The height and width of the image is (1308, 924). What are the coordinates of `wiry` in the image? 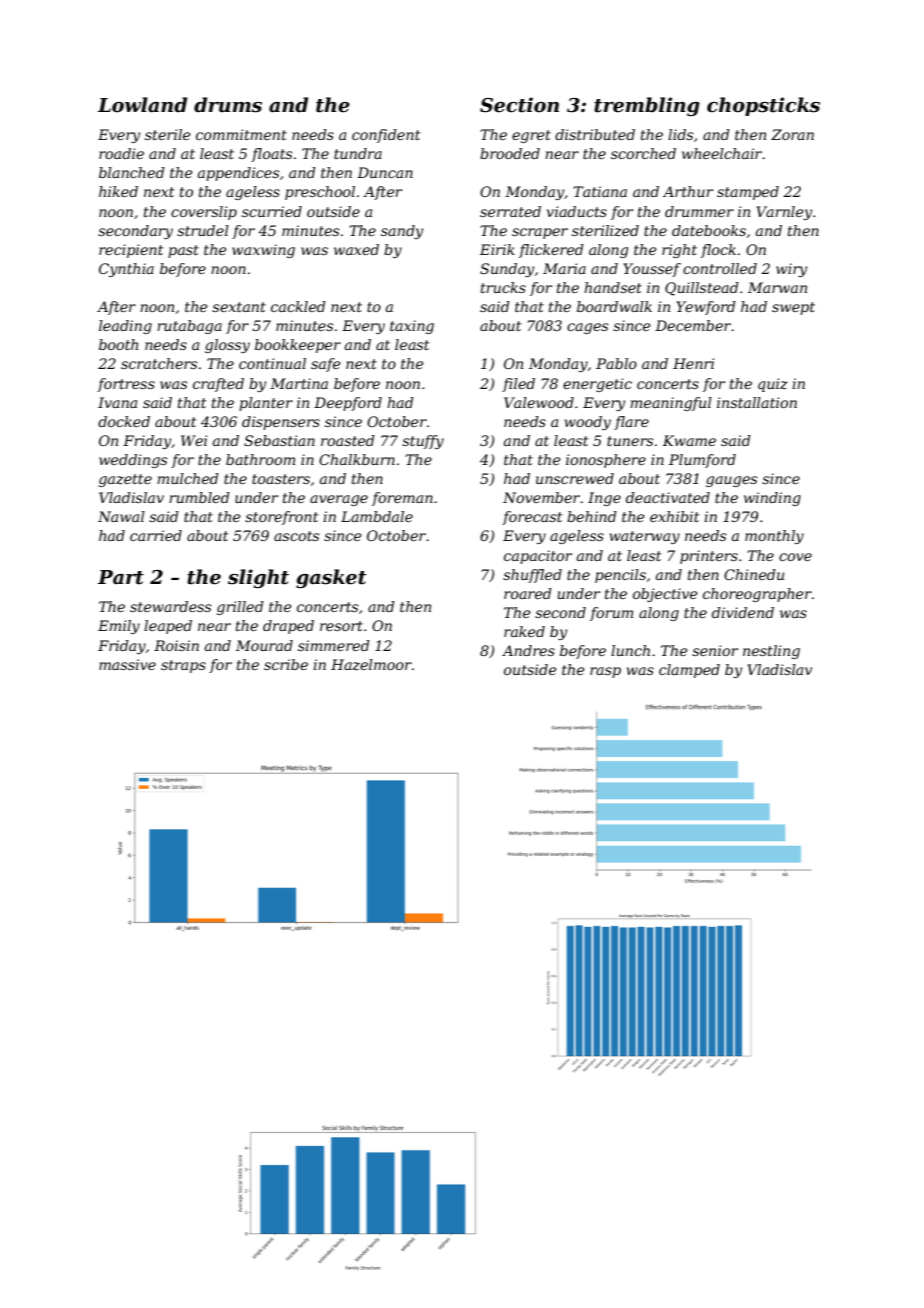 It's located at (791, 270).
